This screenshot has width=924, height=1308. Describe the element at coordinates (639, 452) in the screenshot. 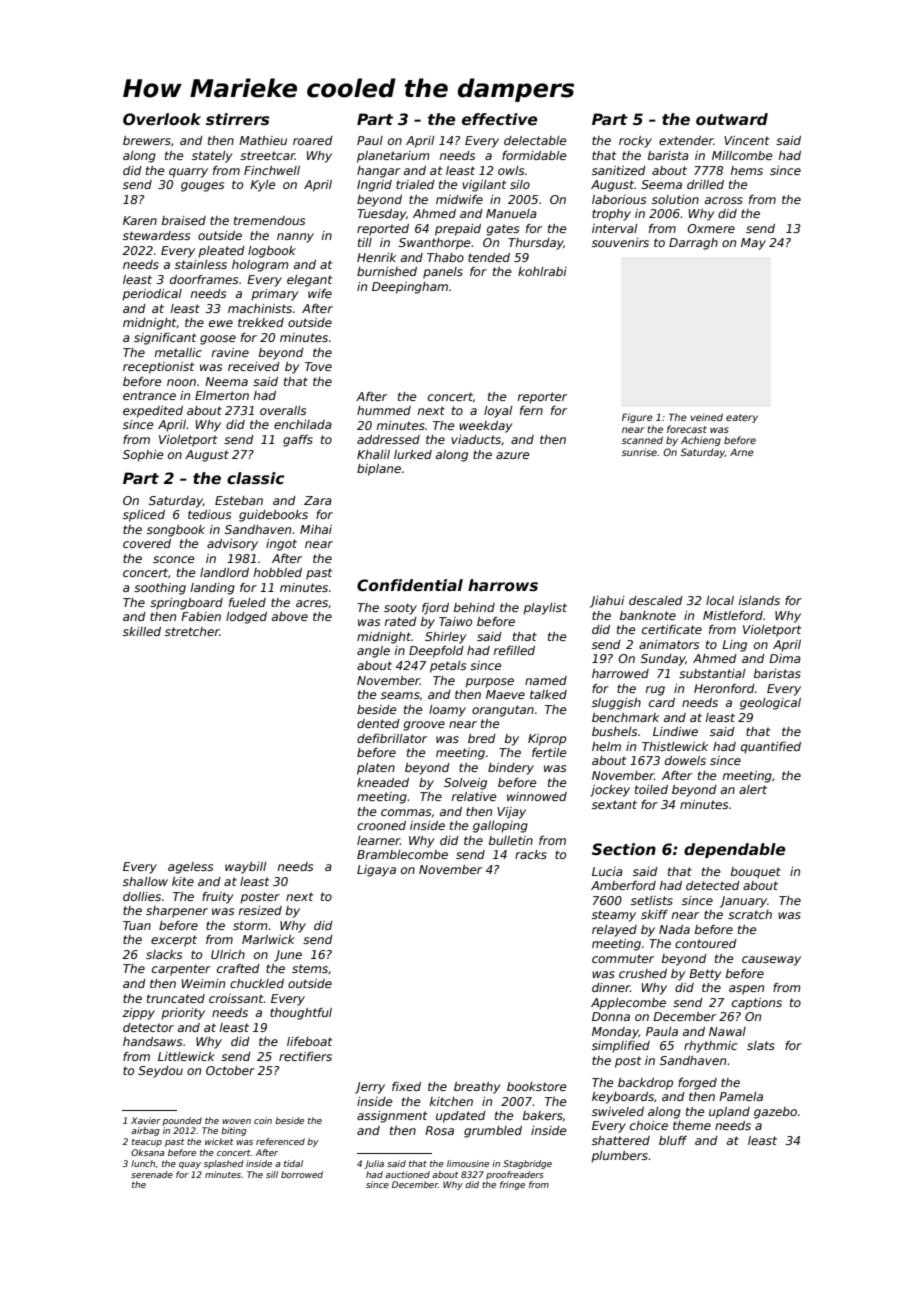

I see `sunrise` at that location.
